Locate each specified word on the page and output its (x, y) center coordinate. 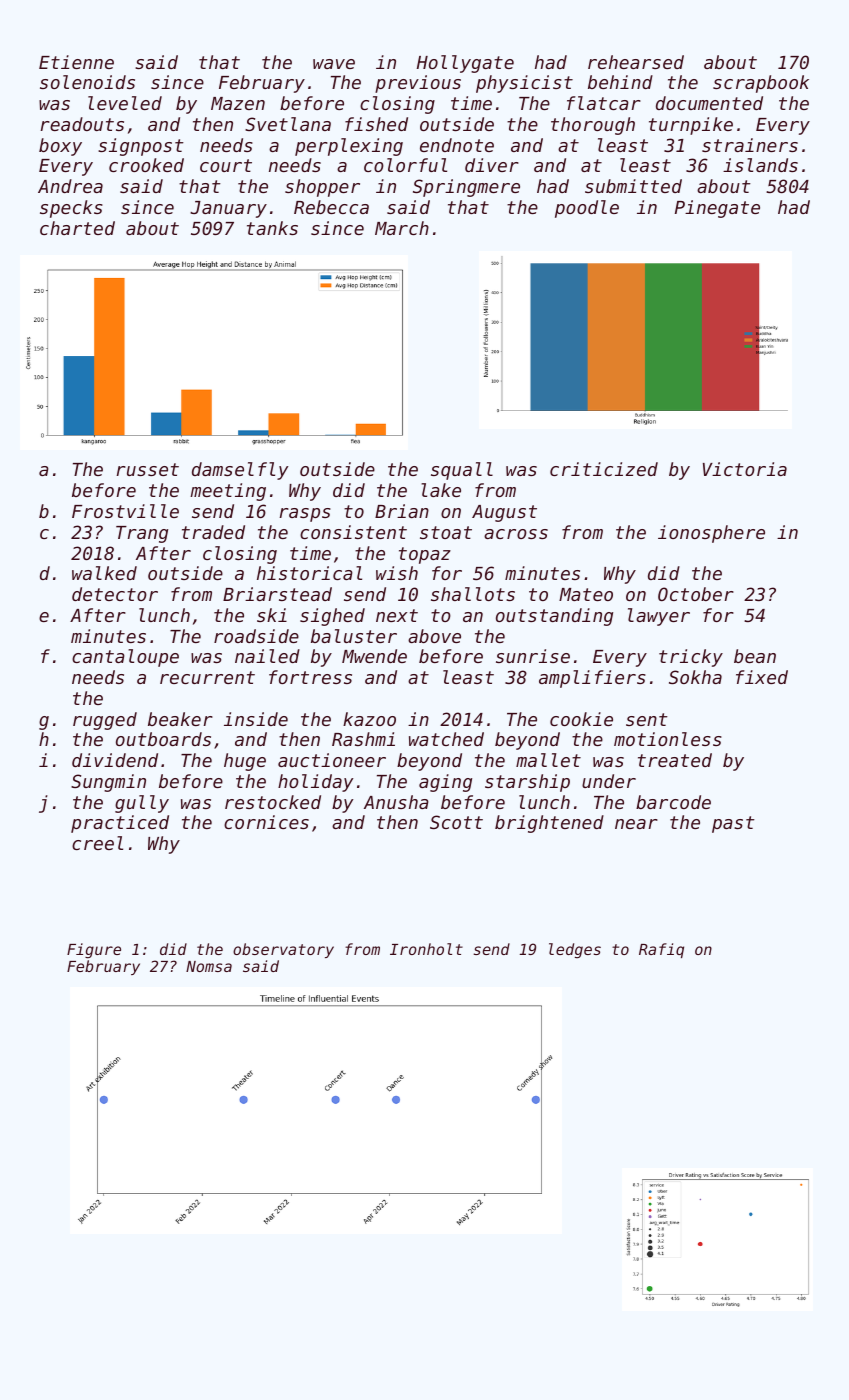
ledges (575, 950)
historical (309, 573)
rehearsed (636, 62)
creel (97, 843)
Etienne (76, 62)
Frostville (125, 511)
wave (334, 64)
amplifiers (592, 679)
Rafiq (661, 950)
